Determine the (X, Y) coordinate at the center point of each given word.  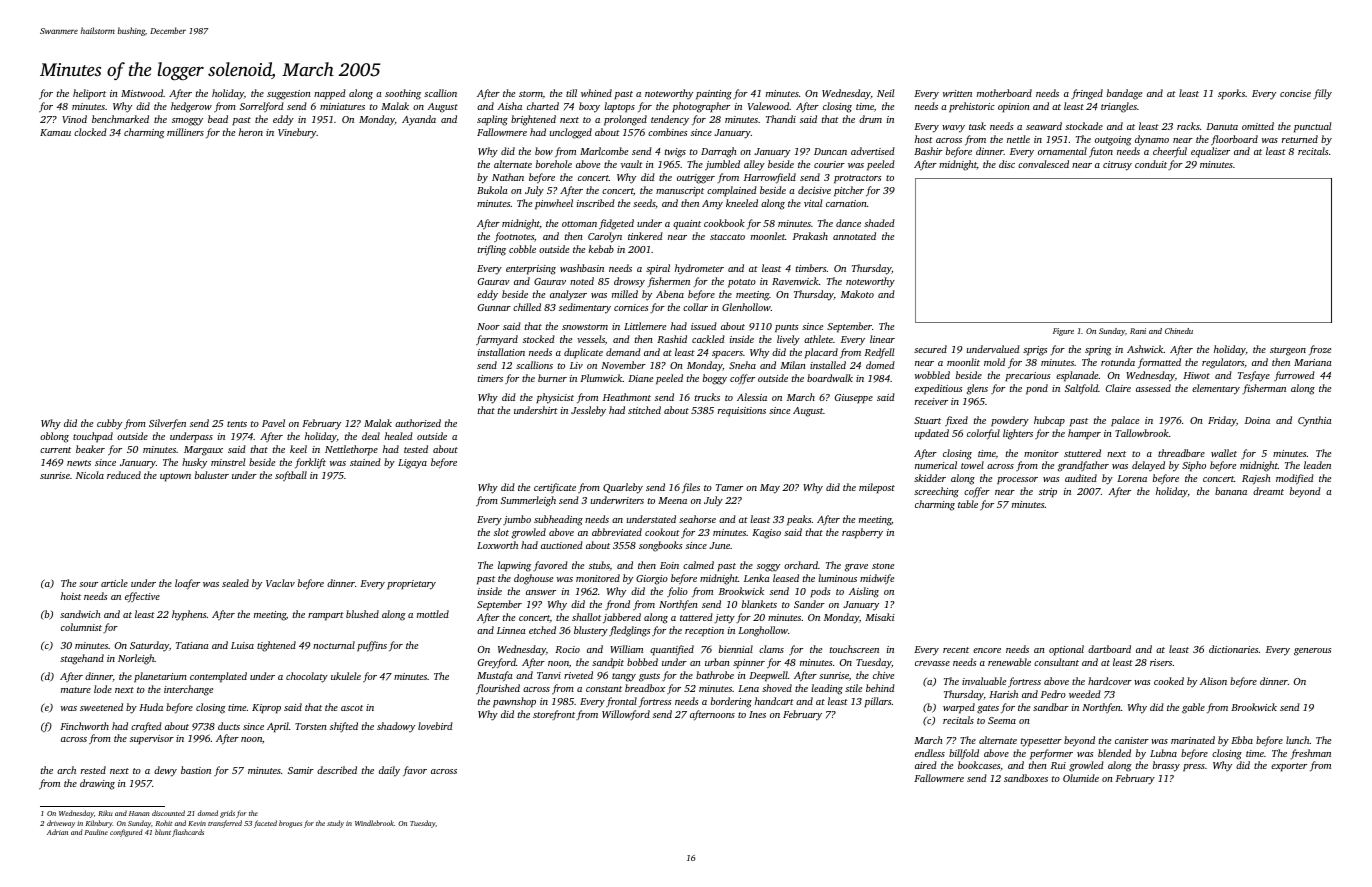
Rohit (164, 823)
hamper (1084, 434)
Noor (488, 326)
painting (714, 95)
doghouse (533, 579)
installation (501, 352)
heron (251, 132)
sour (88, 584)
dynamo (1152, 140)
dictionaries (1233, 649)
